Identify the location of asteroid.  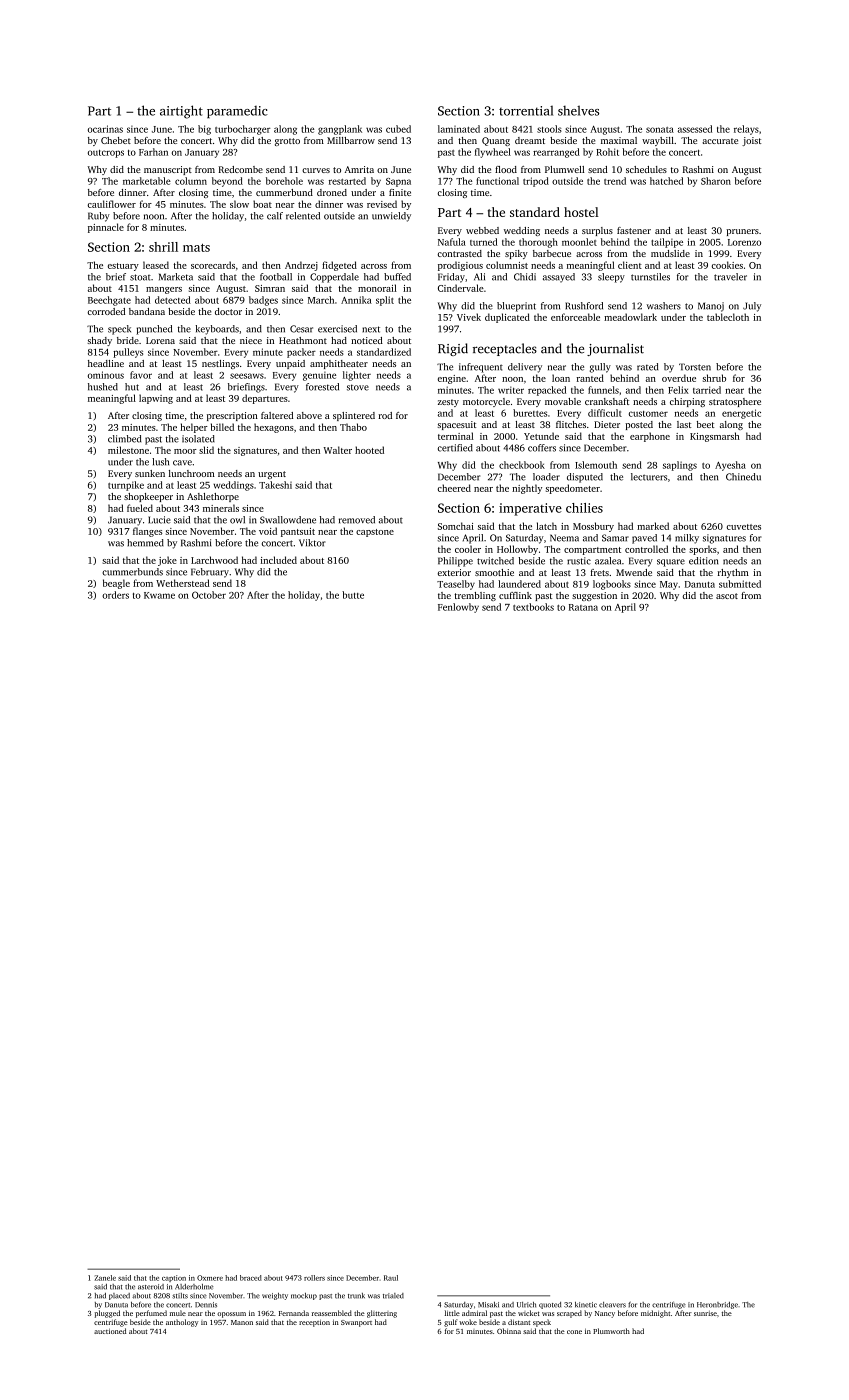
(151, 1287).
